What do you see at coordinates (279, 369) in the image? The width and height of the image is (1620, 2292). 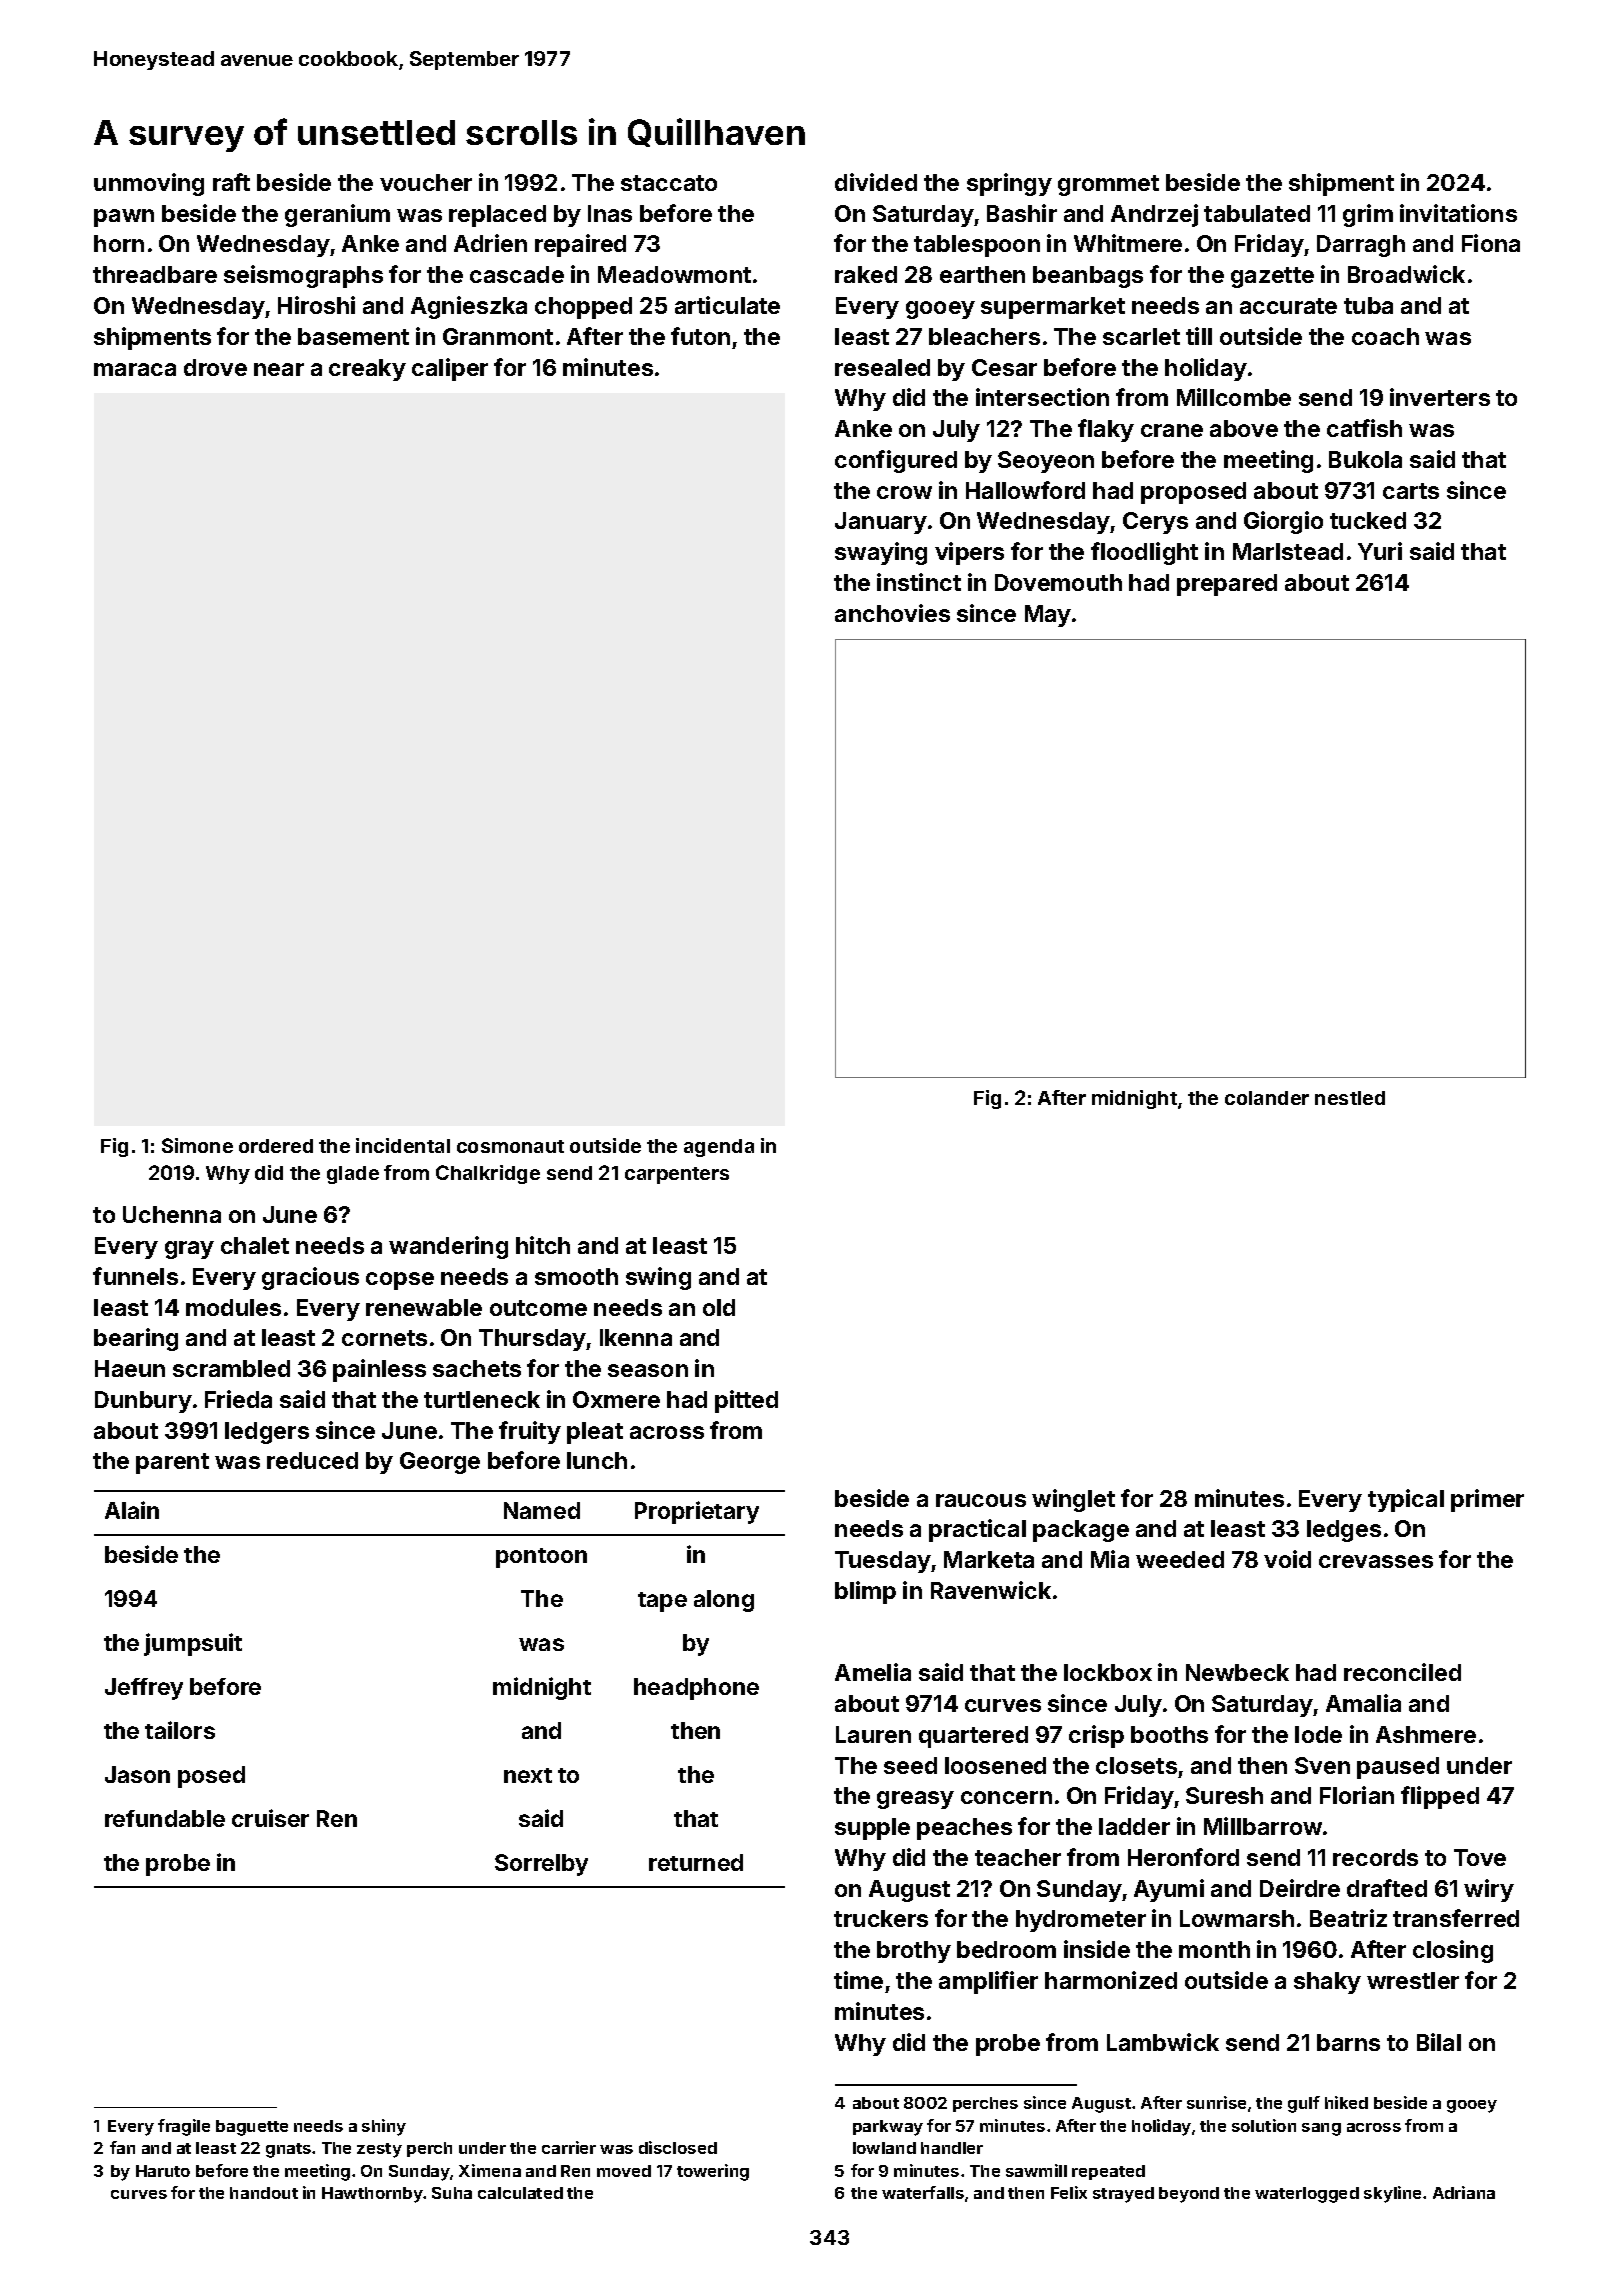 I see `near` at bounding box center [279, 369].
